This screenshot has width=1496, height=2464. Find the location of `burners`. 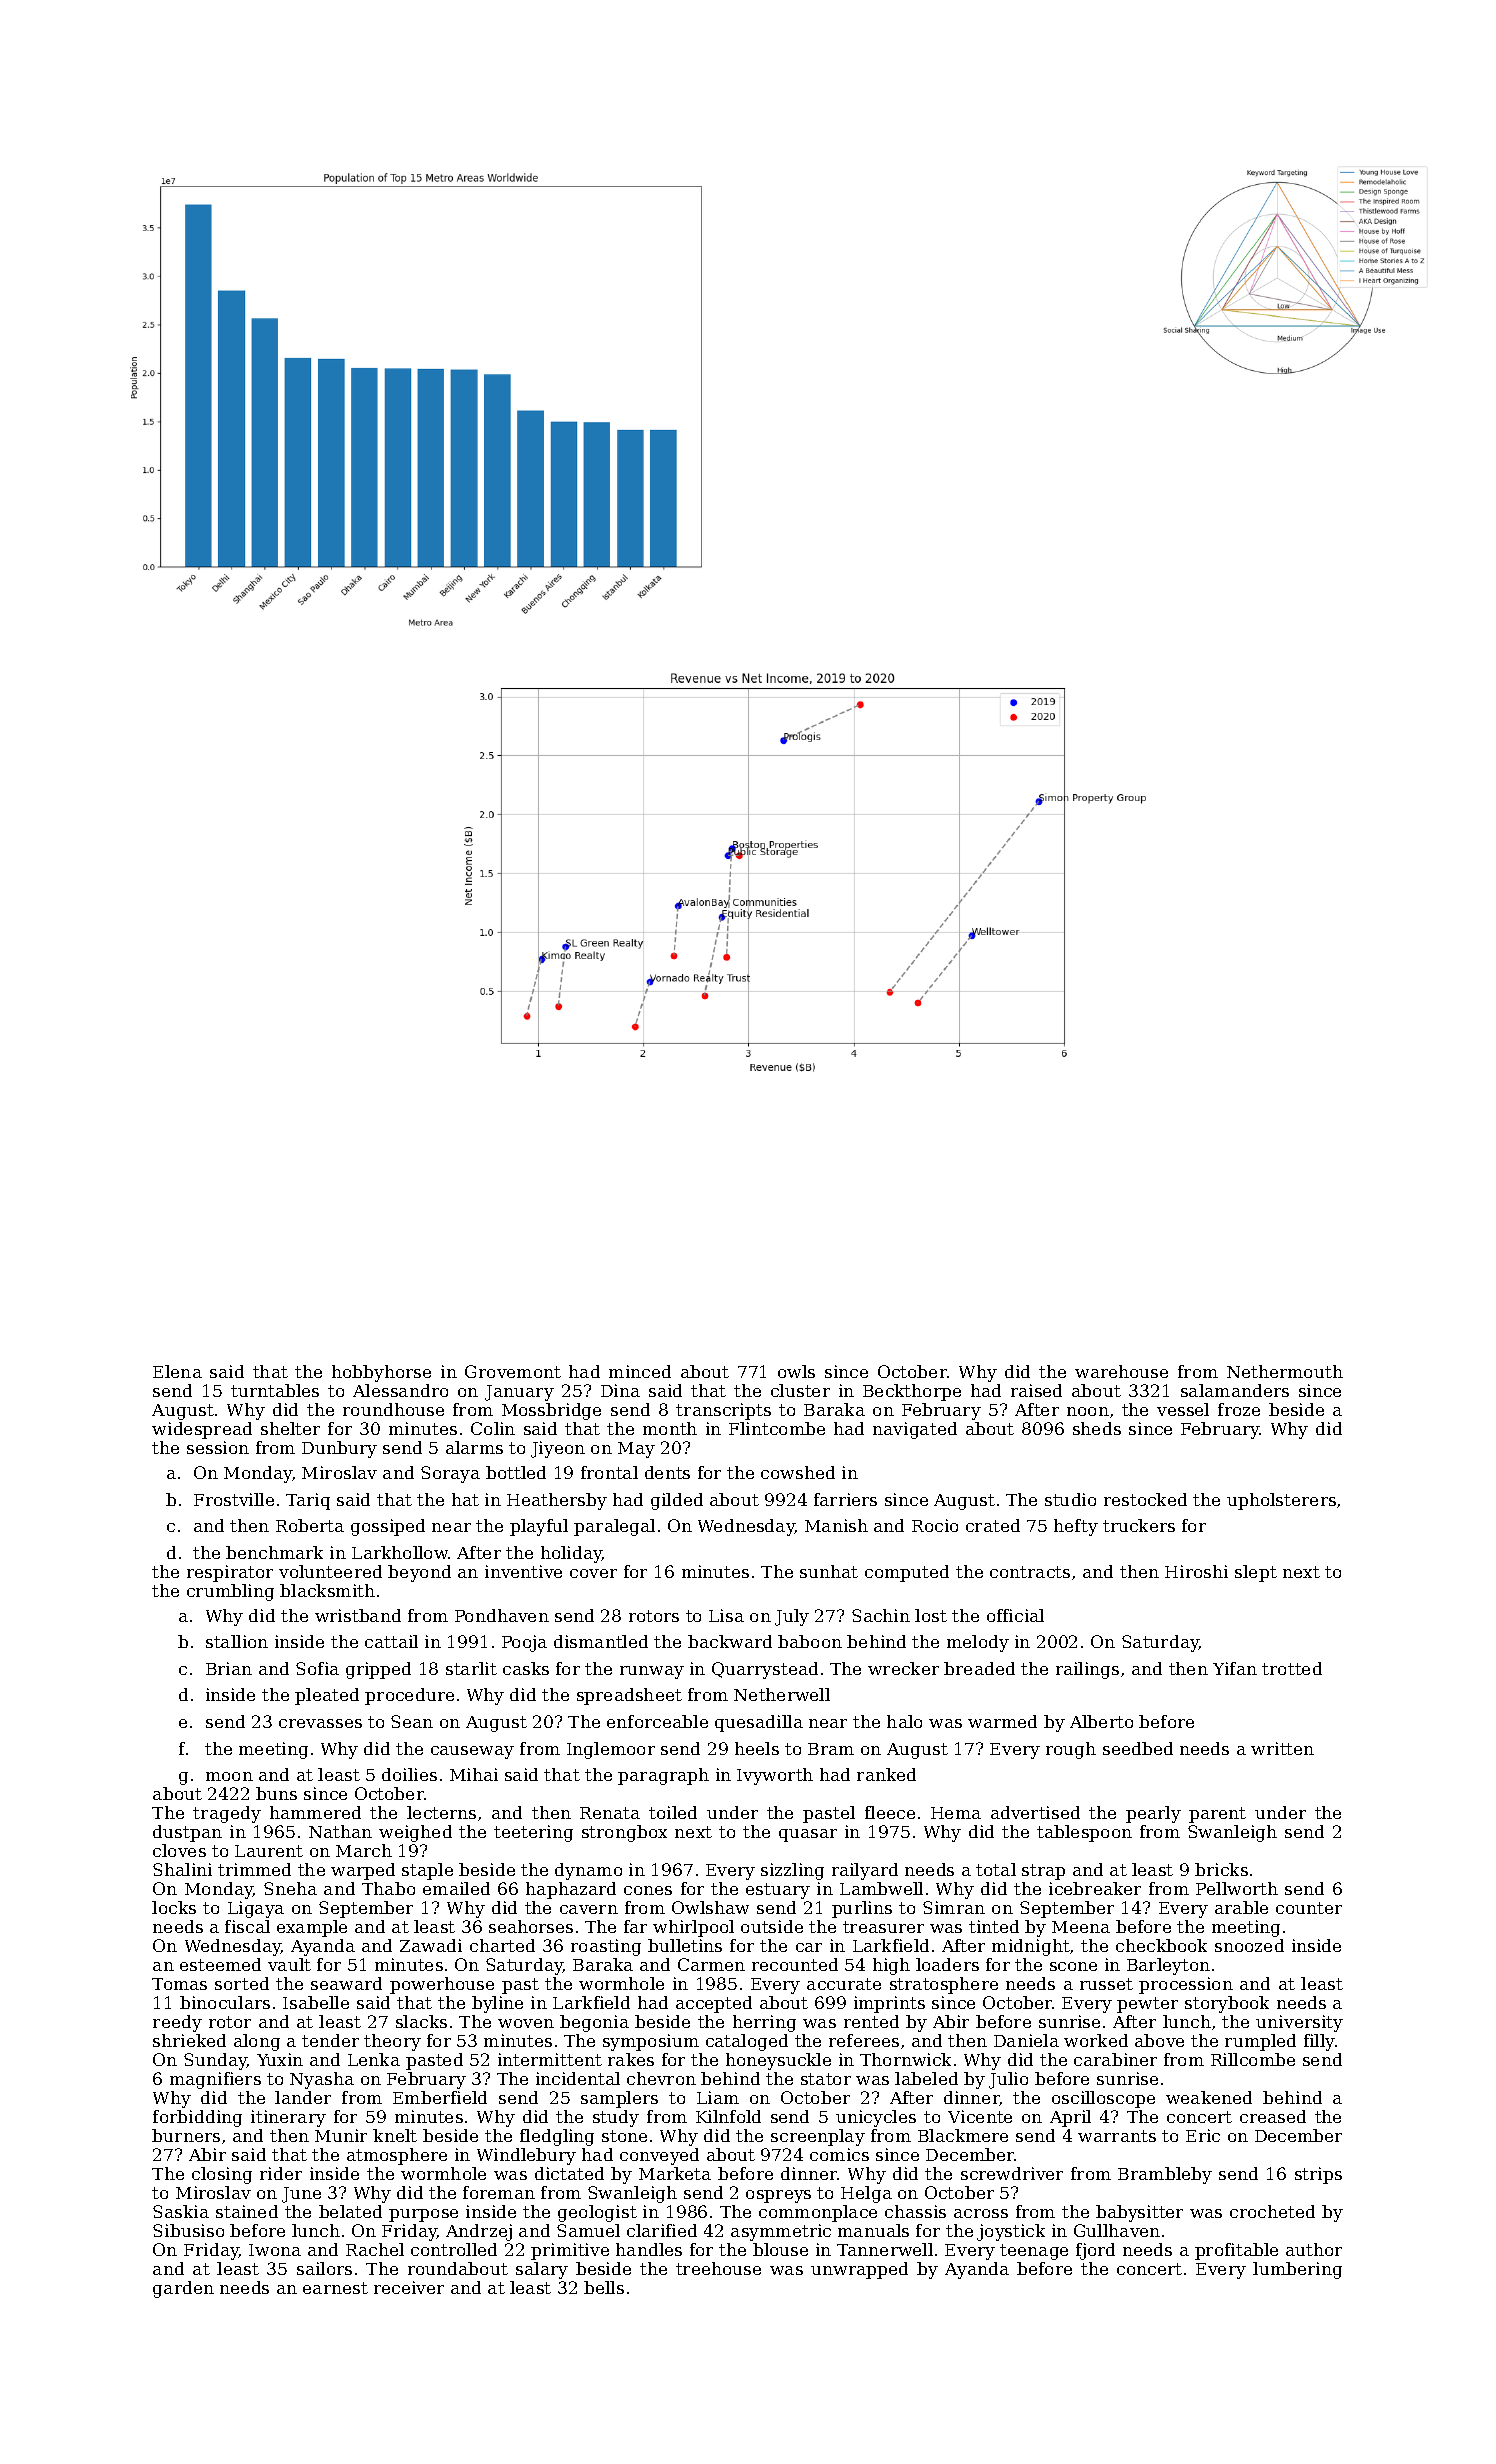

burners is located at coordinates (186, 2135).
